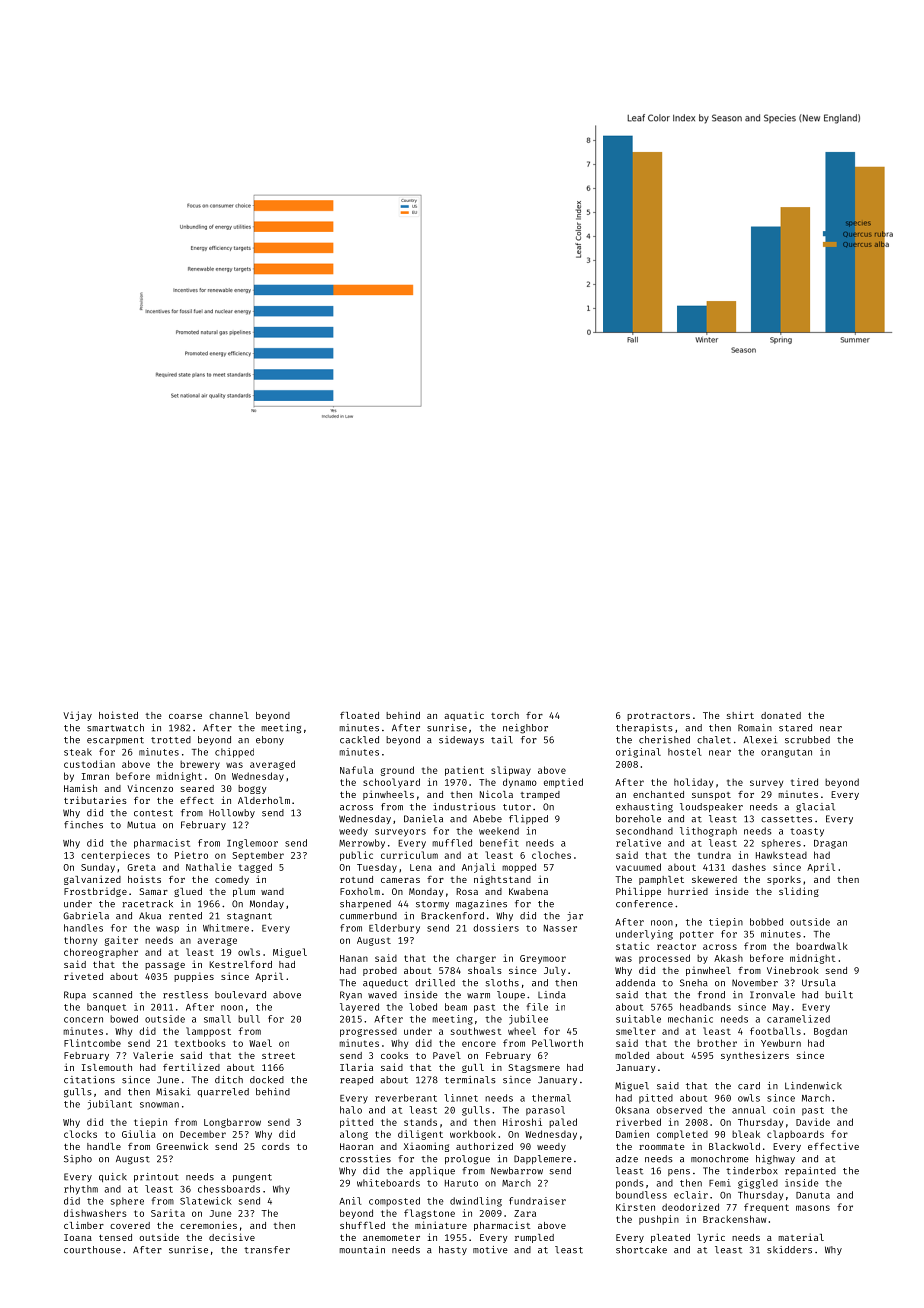 This document has height=1308, width=924. Describe the element at coordinates (781, 715) in the document. I see `donated` at that location.
